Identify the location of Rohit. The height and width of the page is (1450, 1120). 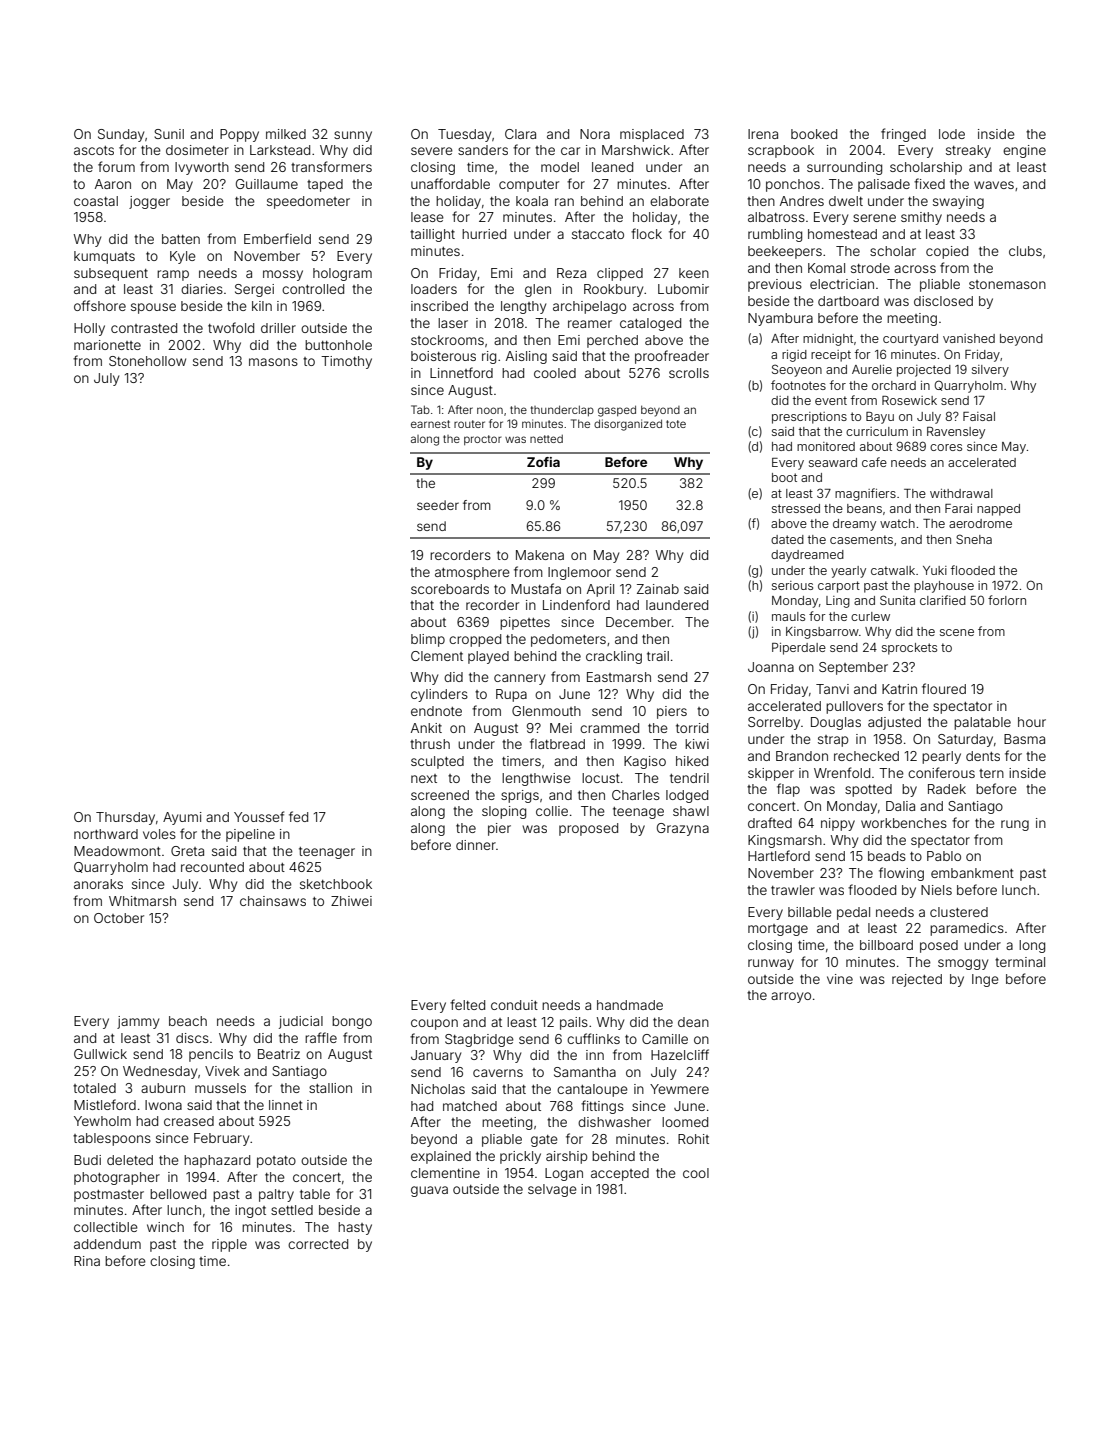
(693, 1139).
